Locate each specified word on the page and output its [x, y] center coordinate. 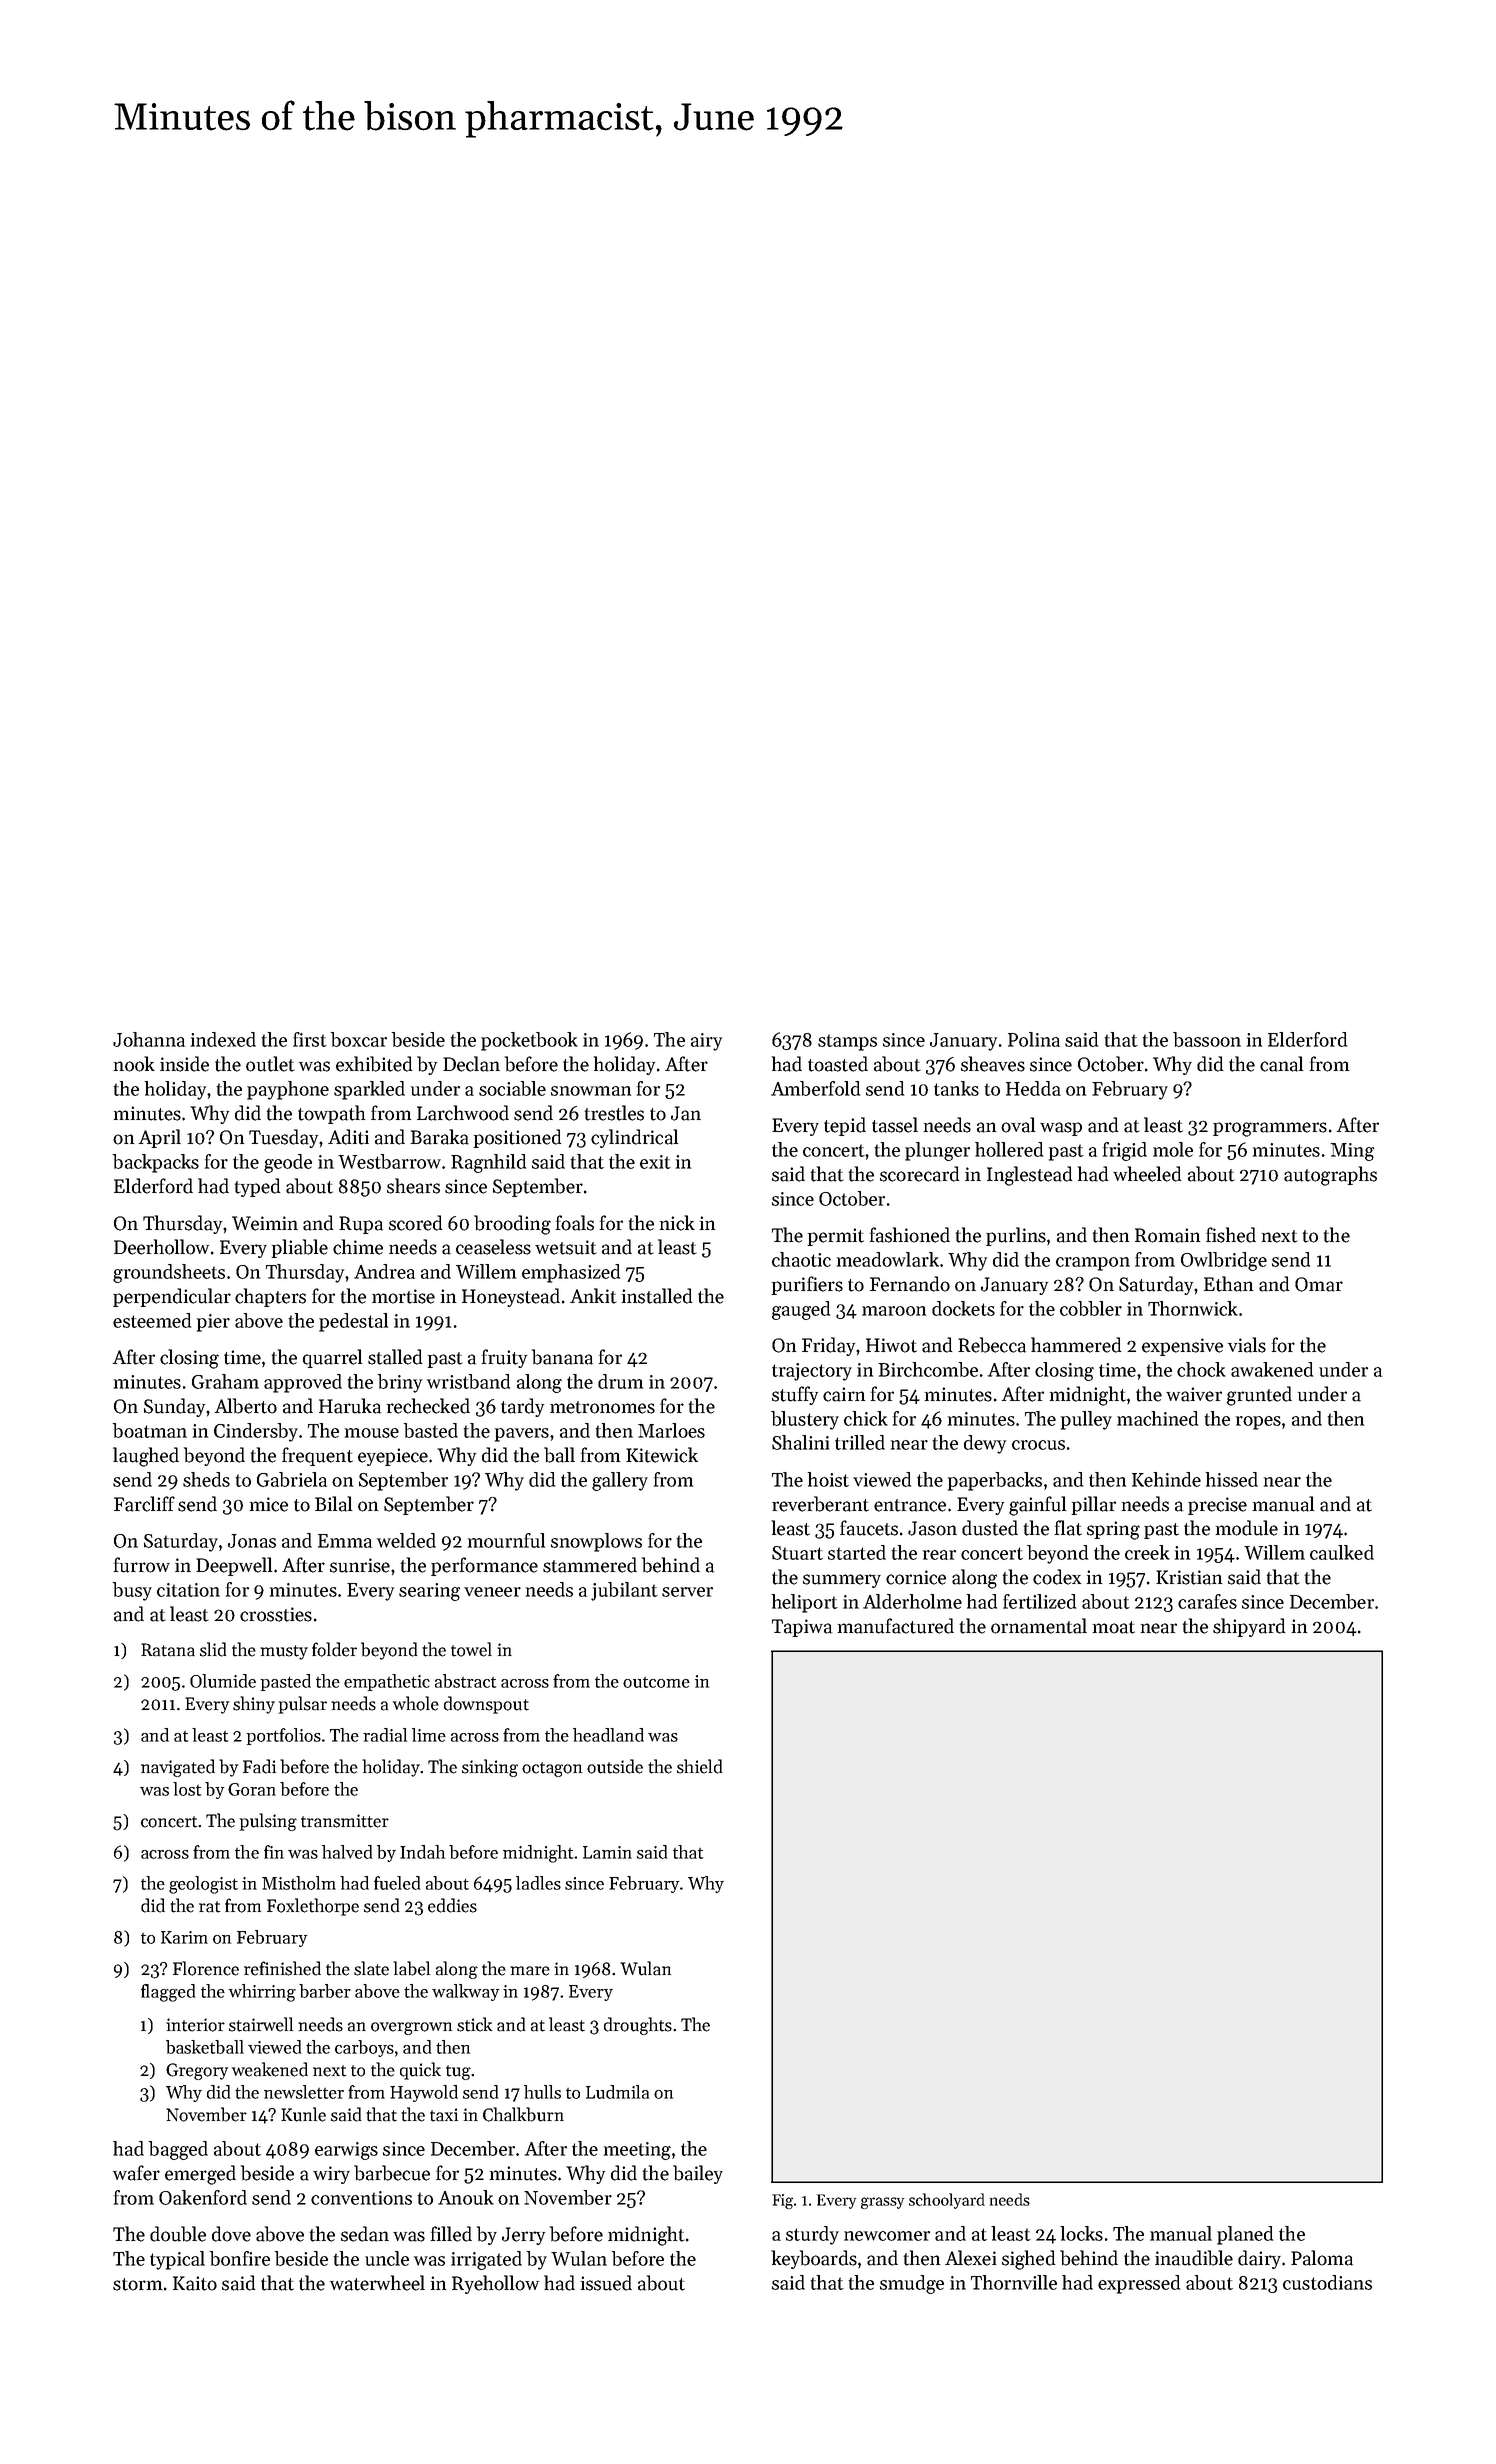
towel [471, 1649]
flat [1068, 1528]
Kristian [1189, 1577]
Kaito [195, 2283]
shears [413, 1186]
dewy [985, 1444]
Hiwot [891, 1345]
